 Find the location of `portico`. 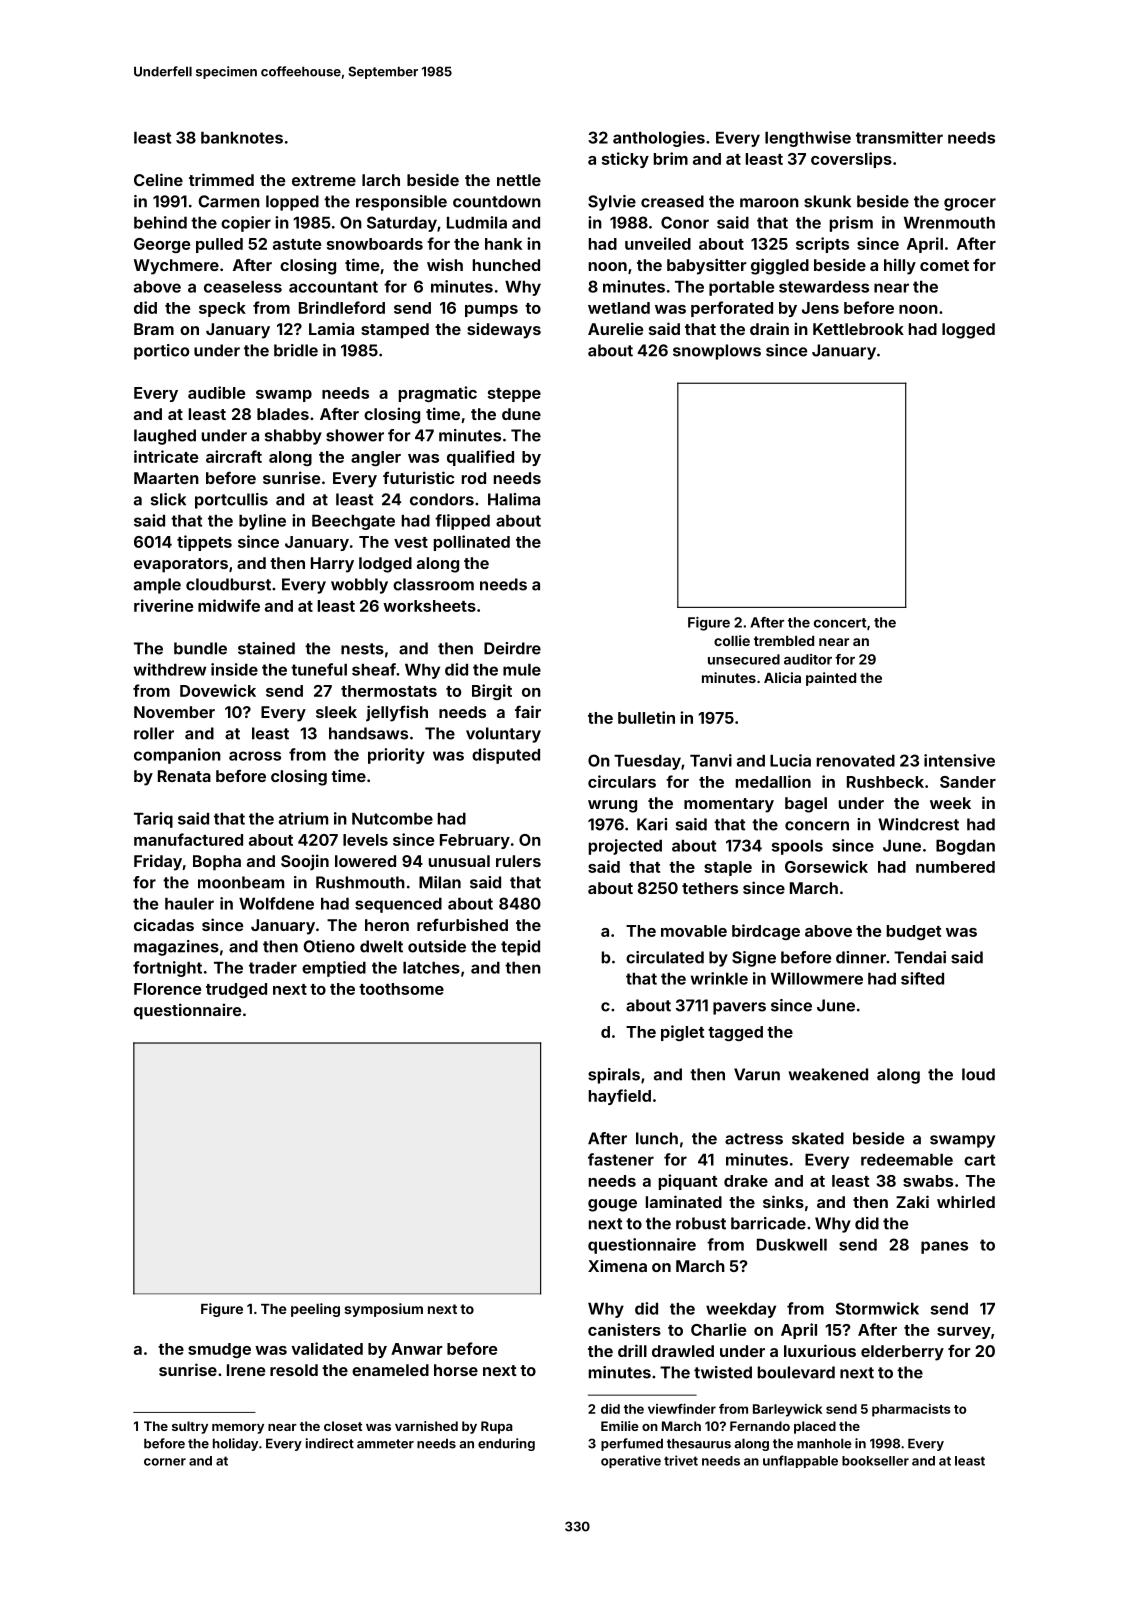

portico is located at coordinates (161, 352).
